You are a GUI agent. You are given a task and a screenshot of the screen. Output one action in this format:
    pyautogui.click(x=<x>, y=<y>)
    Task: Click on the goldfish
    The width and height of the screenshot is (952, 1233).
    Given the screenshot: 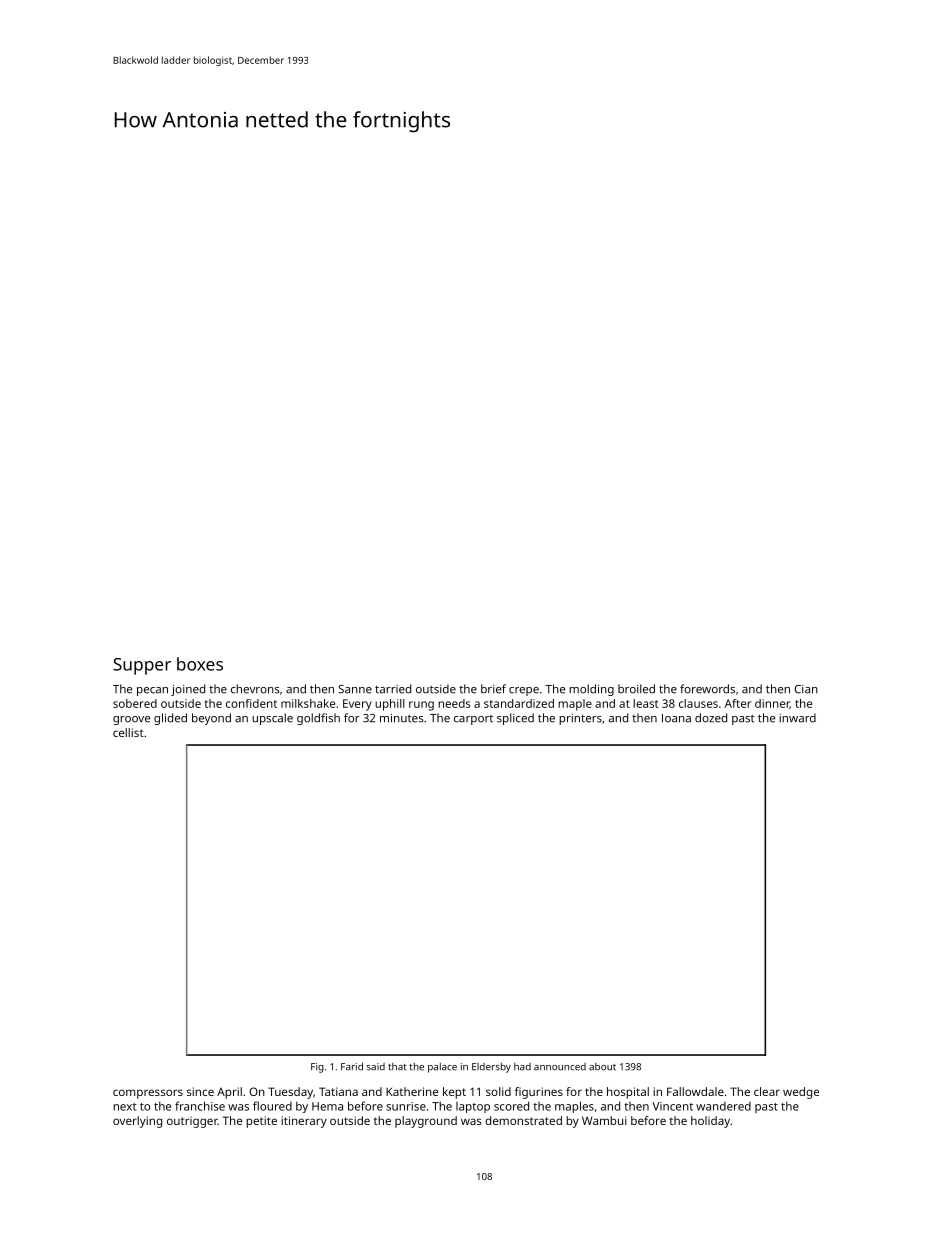 What is the action you would take?
    pyautogui.click(x=318, y=719)
